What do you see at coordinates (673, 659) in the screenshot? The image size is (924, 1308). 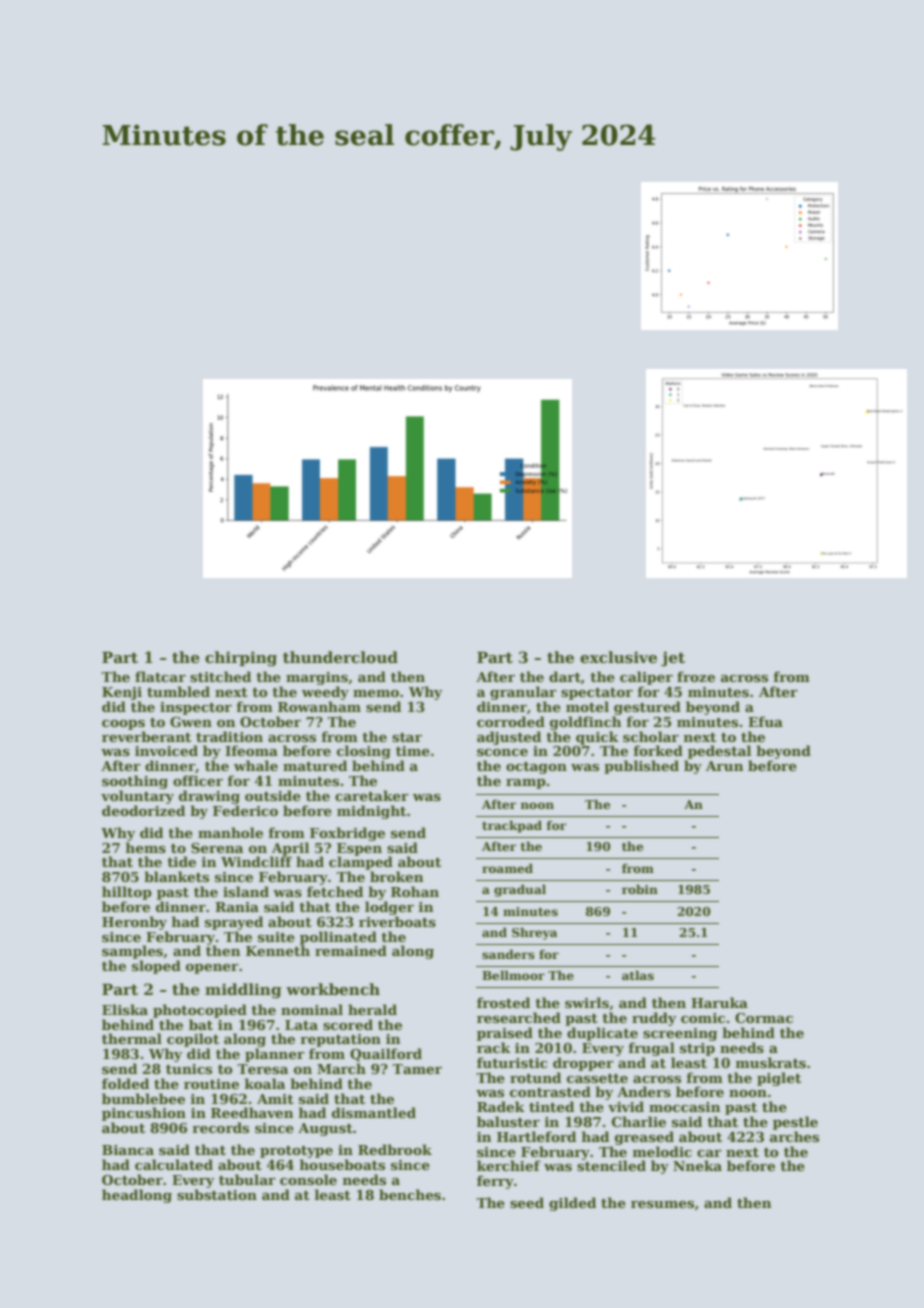 I see `jet` at bounding box center [673, 659].
